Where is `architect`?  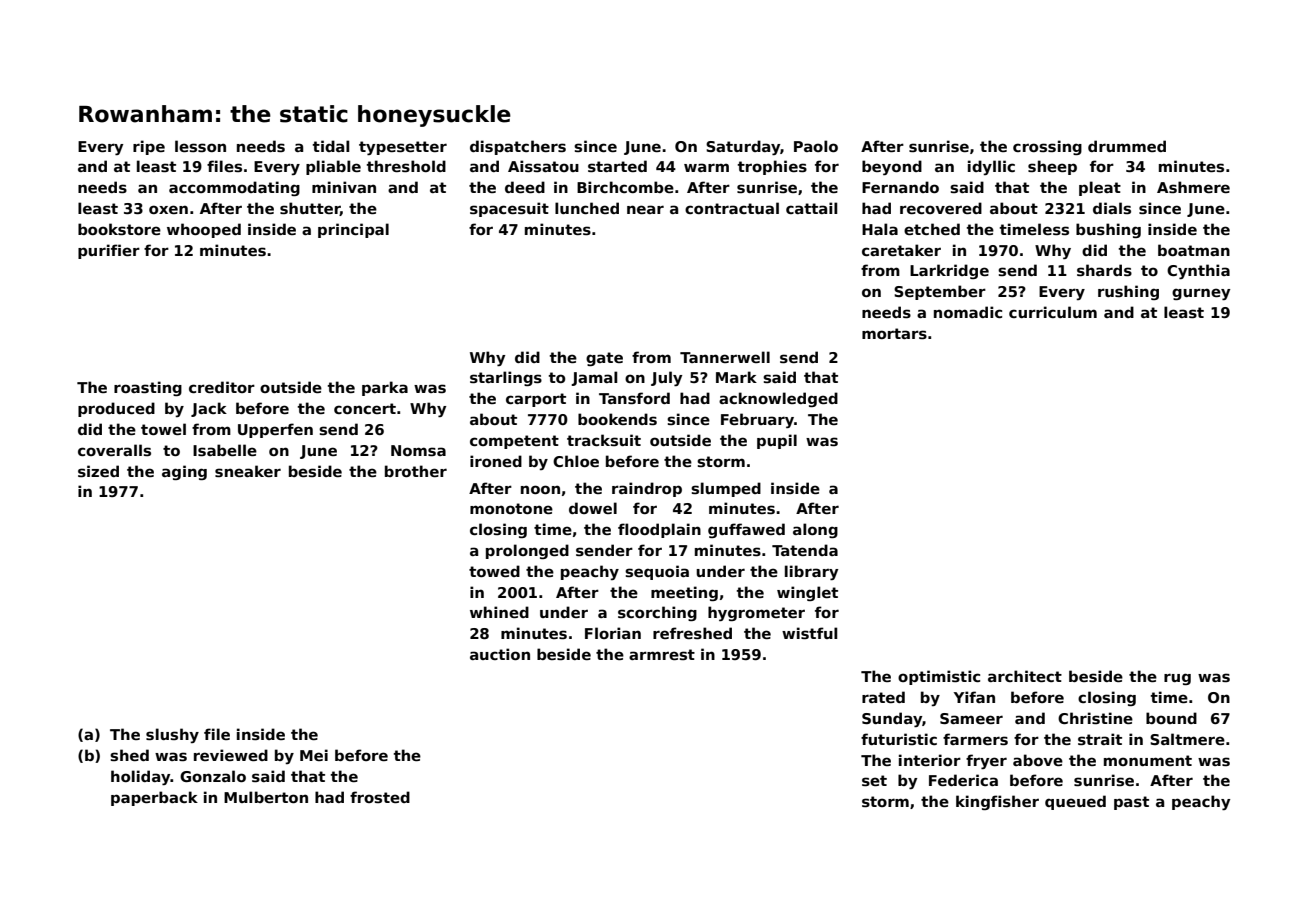
architect is located at coordinates (1025, 676).
